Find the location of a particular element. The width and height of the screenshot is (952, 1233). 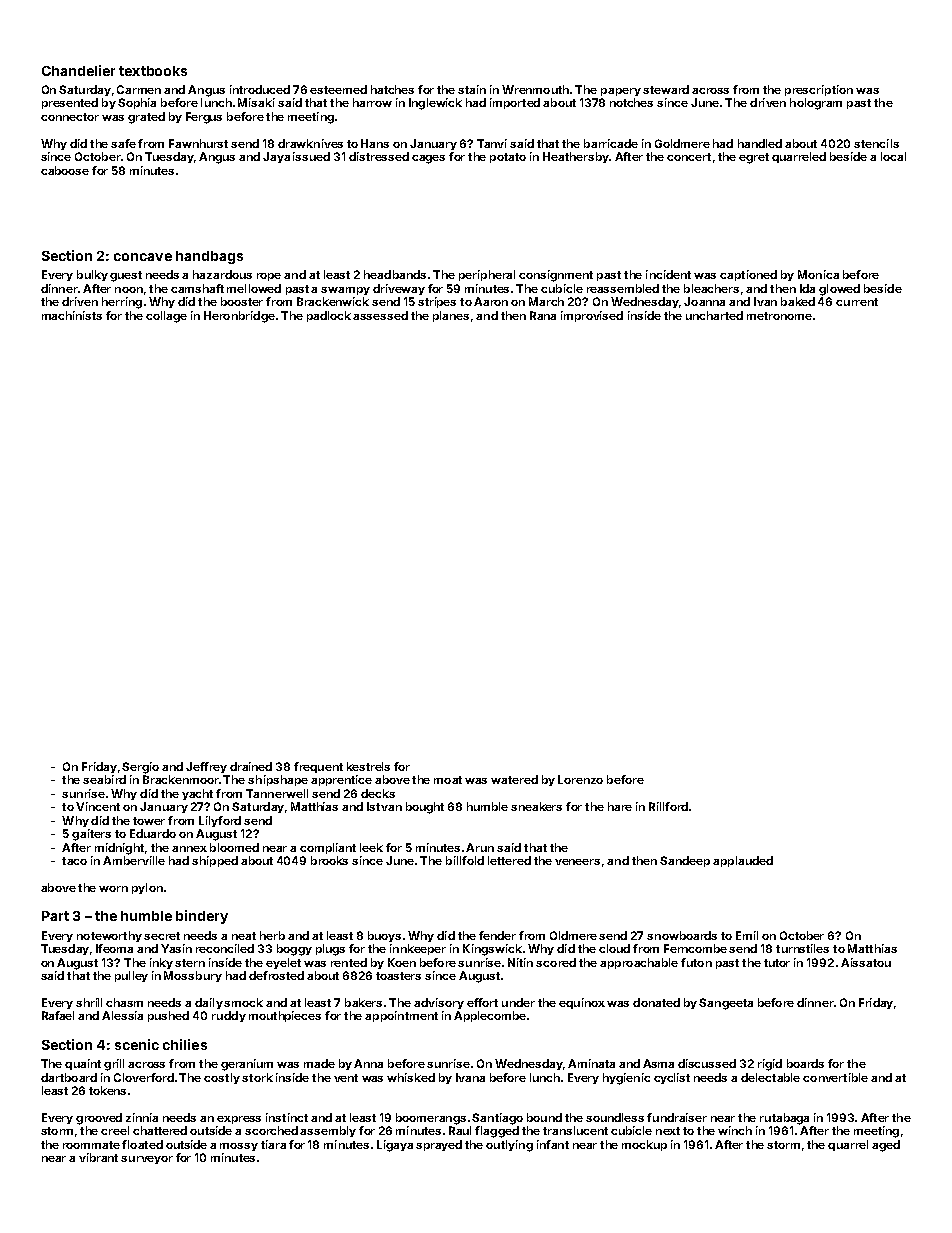

Jaya is located at coordinates (276, 157).
